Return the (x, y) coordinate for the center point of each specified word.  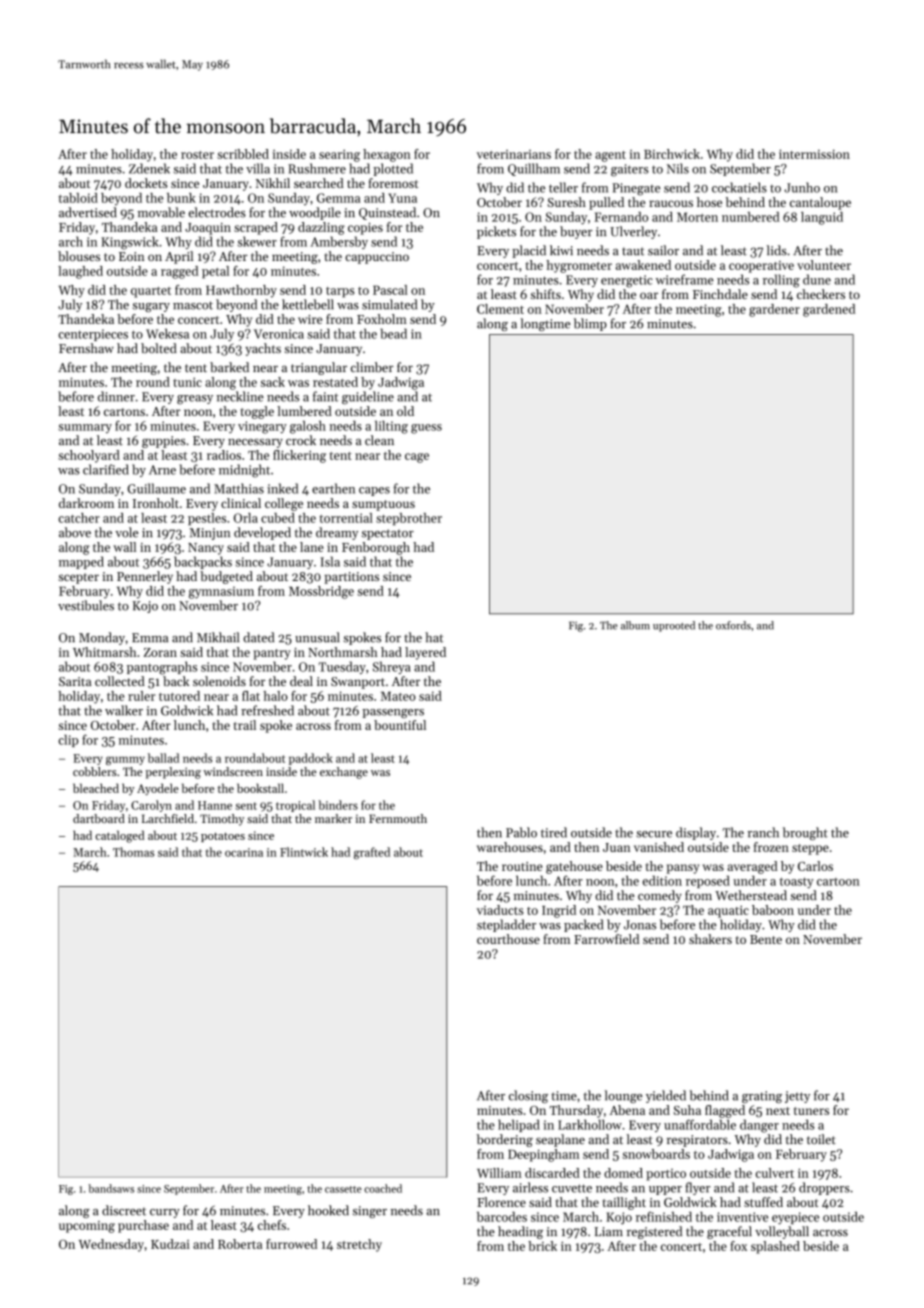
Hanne (215, 805)
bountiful (400, 725)
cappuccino (377, 258)
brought (805, 833)
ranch (763, 832)
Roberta (240, 1244)
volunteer (824, 265)
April (179, 257)
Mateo (398, 696)
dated (258, 637)
